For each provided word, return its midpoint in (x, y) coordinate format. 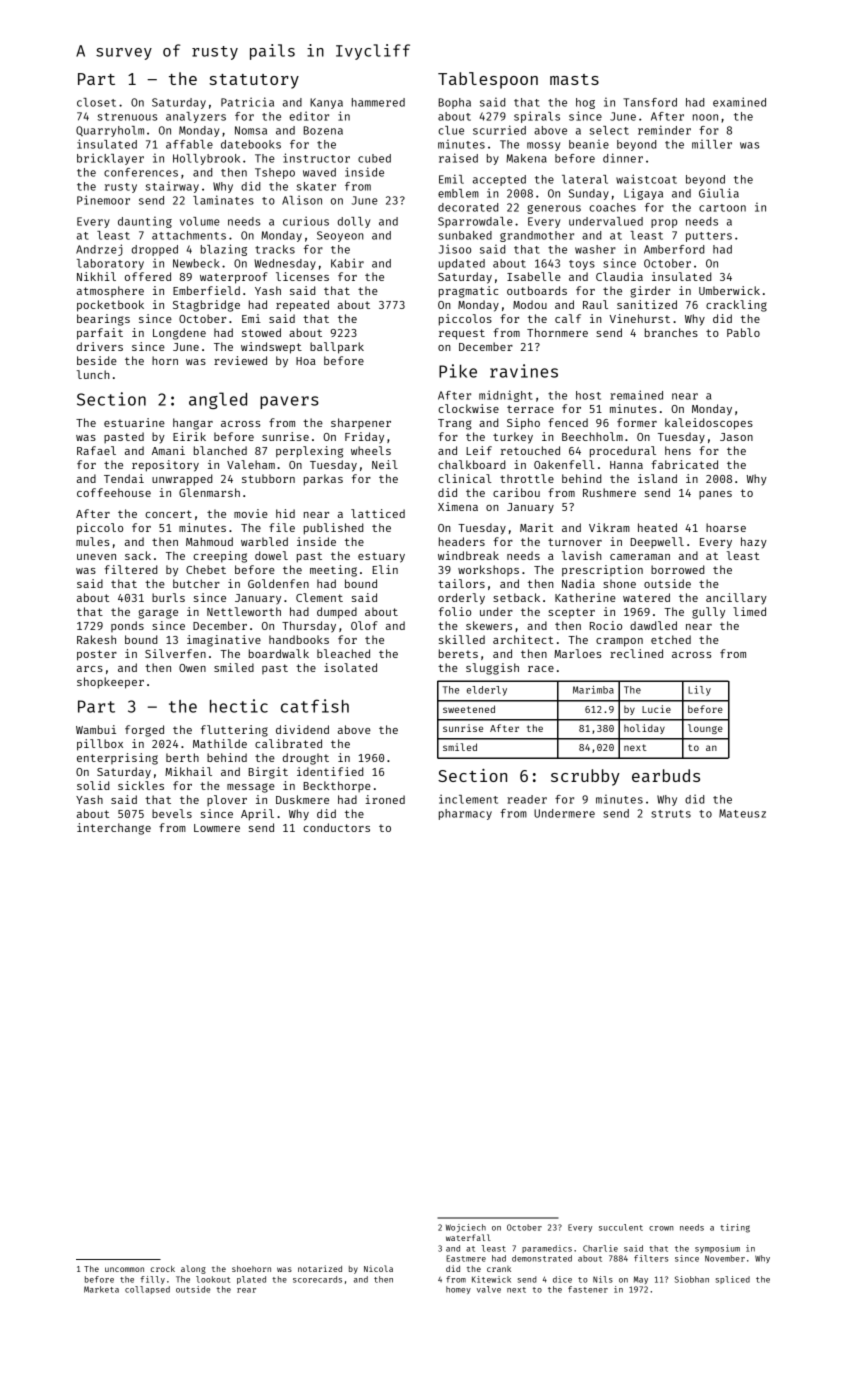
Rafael (96, 450)
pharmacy (465, 814)
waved (319, 172)
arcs (90, 669)
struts (671, 814)
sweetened (469, 709)
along (193, 1269)
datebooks (251, 144)
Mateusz (742, 813)
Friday (364, 437)
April (257, 815)
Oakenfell (564, 464)
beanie (589, 144)
